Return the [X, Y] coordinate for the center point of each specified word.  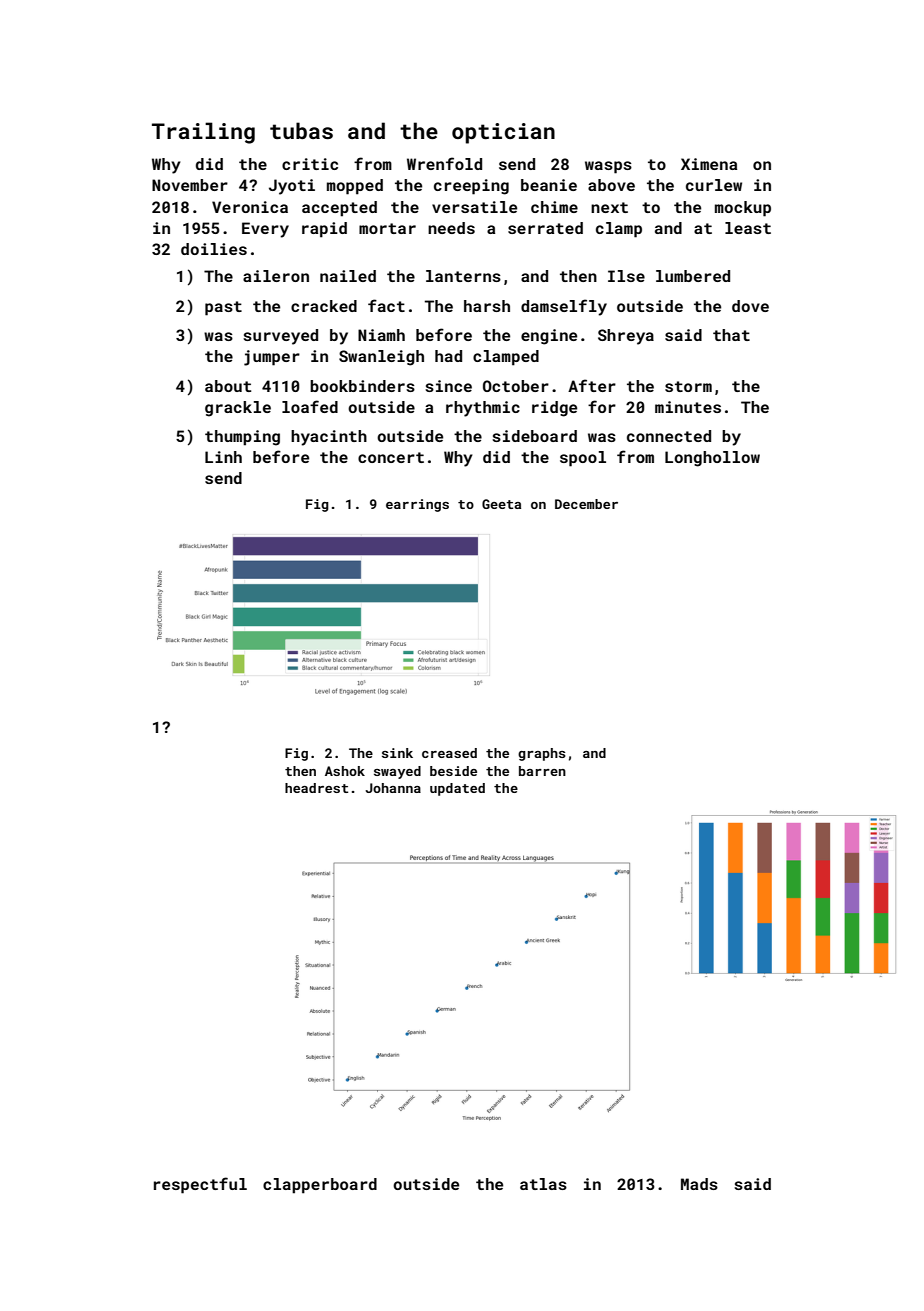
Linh [223, 457]
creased [449, 753]
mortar [387, 228]
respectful [200, 1185]
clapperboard [320, 1186]
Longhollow [712, 459]
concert [391, 457]
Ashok [345, 771]
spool [583, 459]
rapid [324, 230]
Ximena [709, 164]
